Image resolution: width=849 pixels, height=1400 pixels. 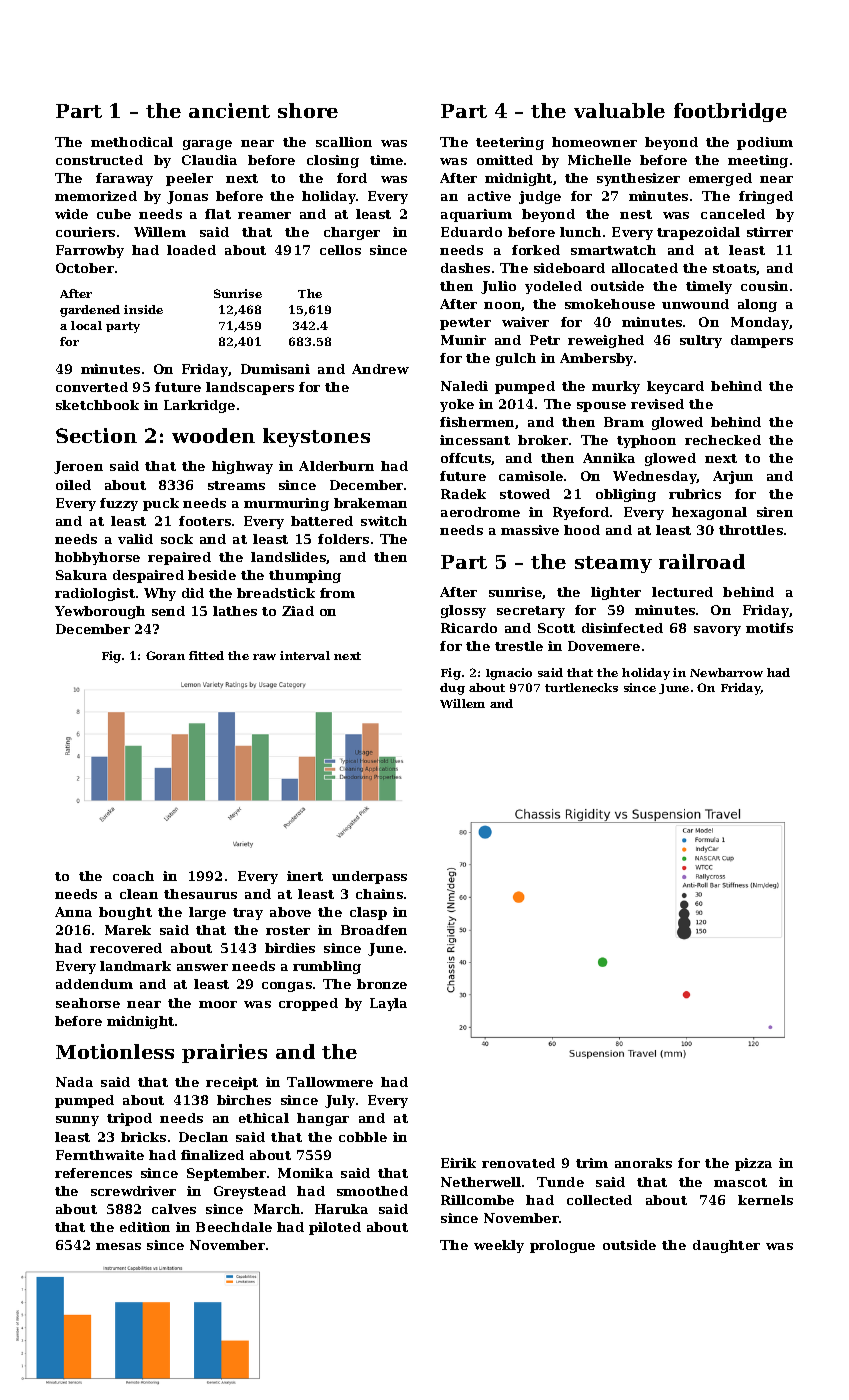 I want to click on cousin, so click(x=764, y=286).
